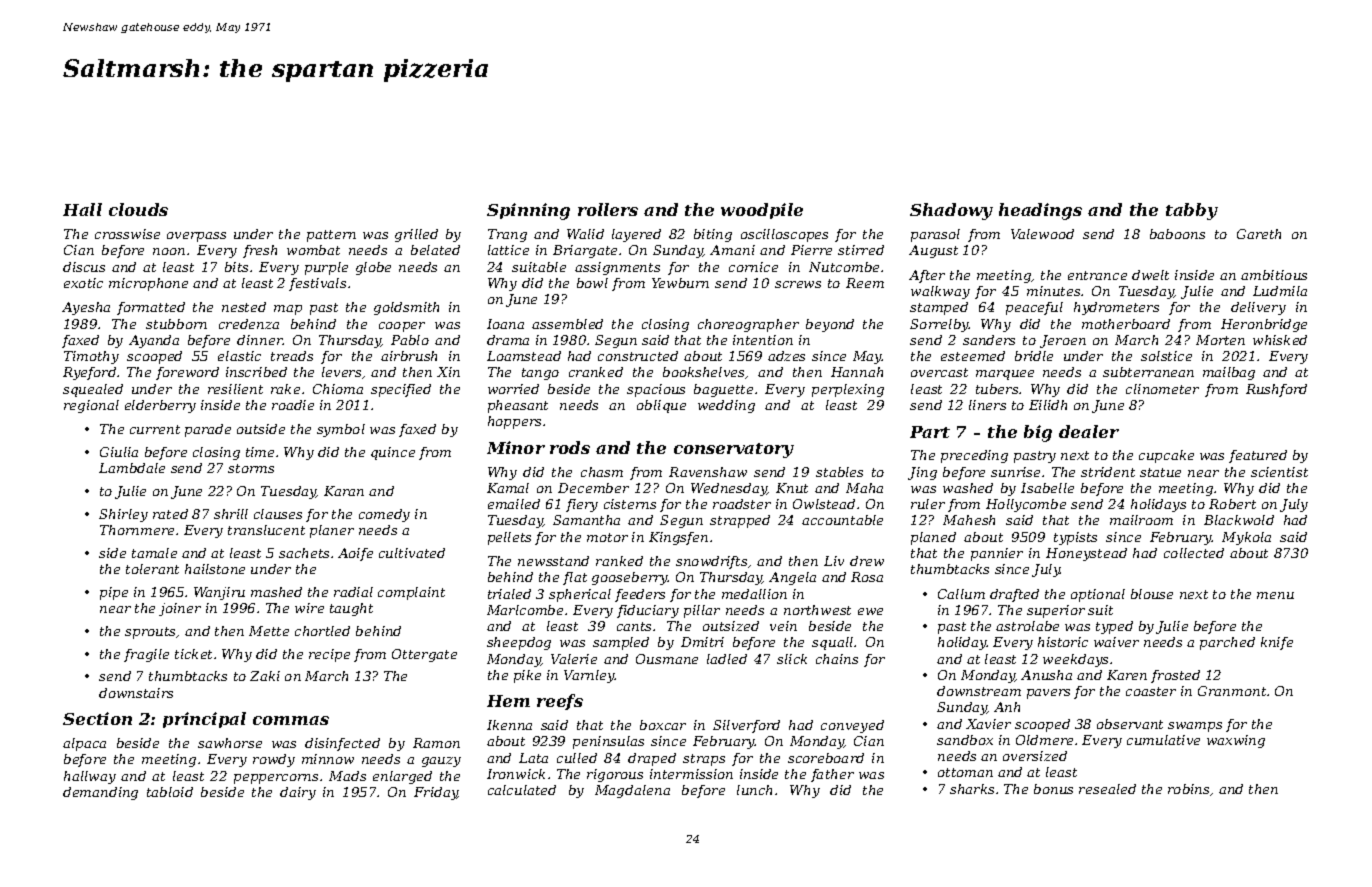  I want to click on headings, so click(1040, 211).
